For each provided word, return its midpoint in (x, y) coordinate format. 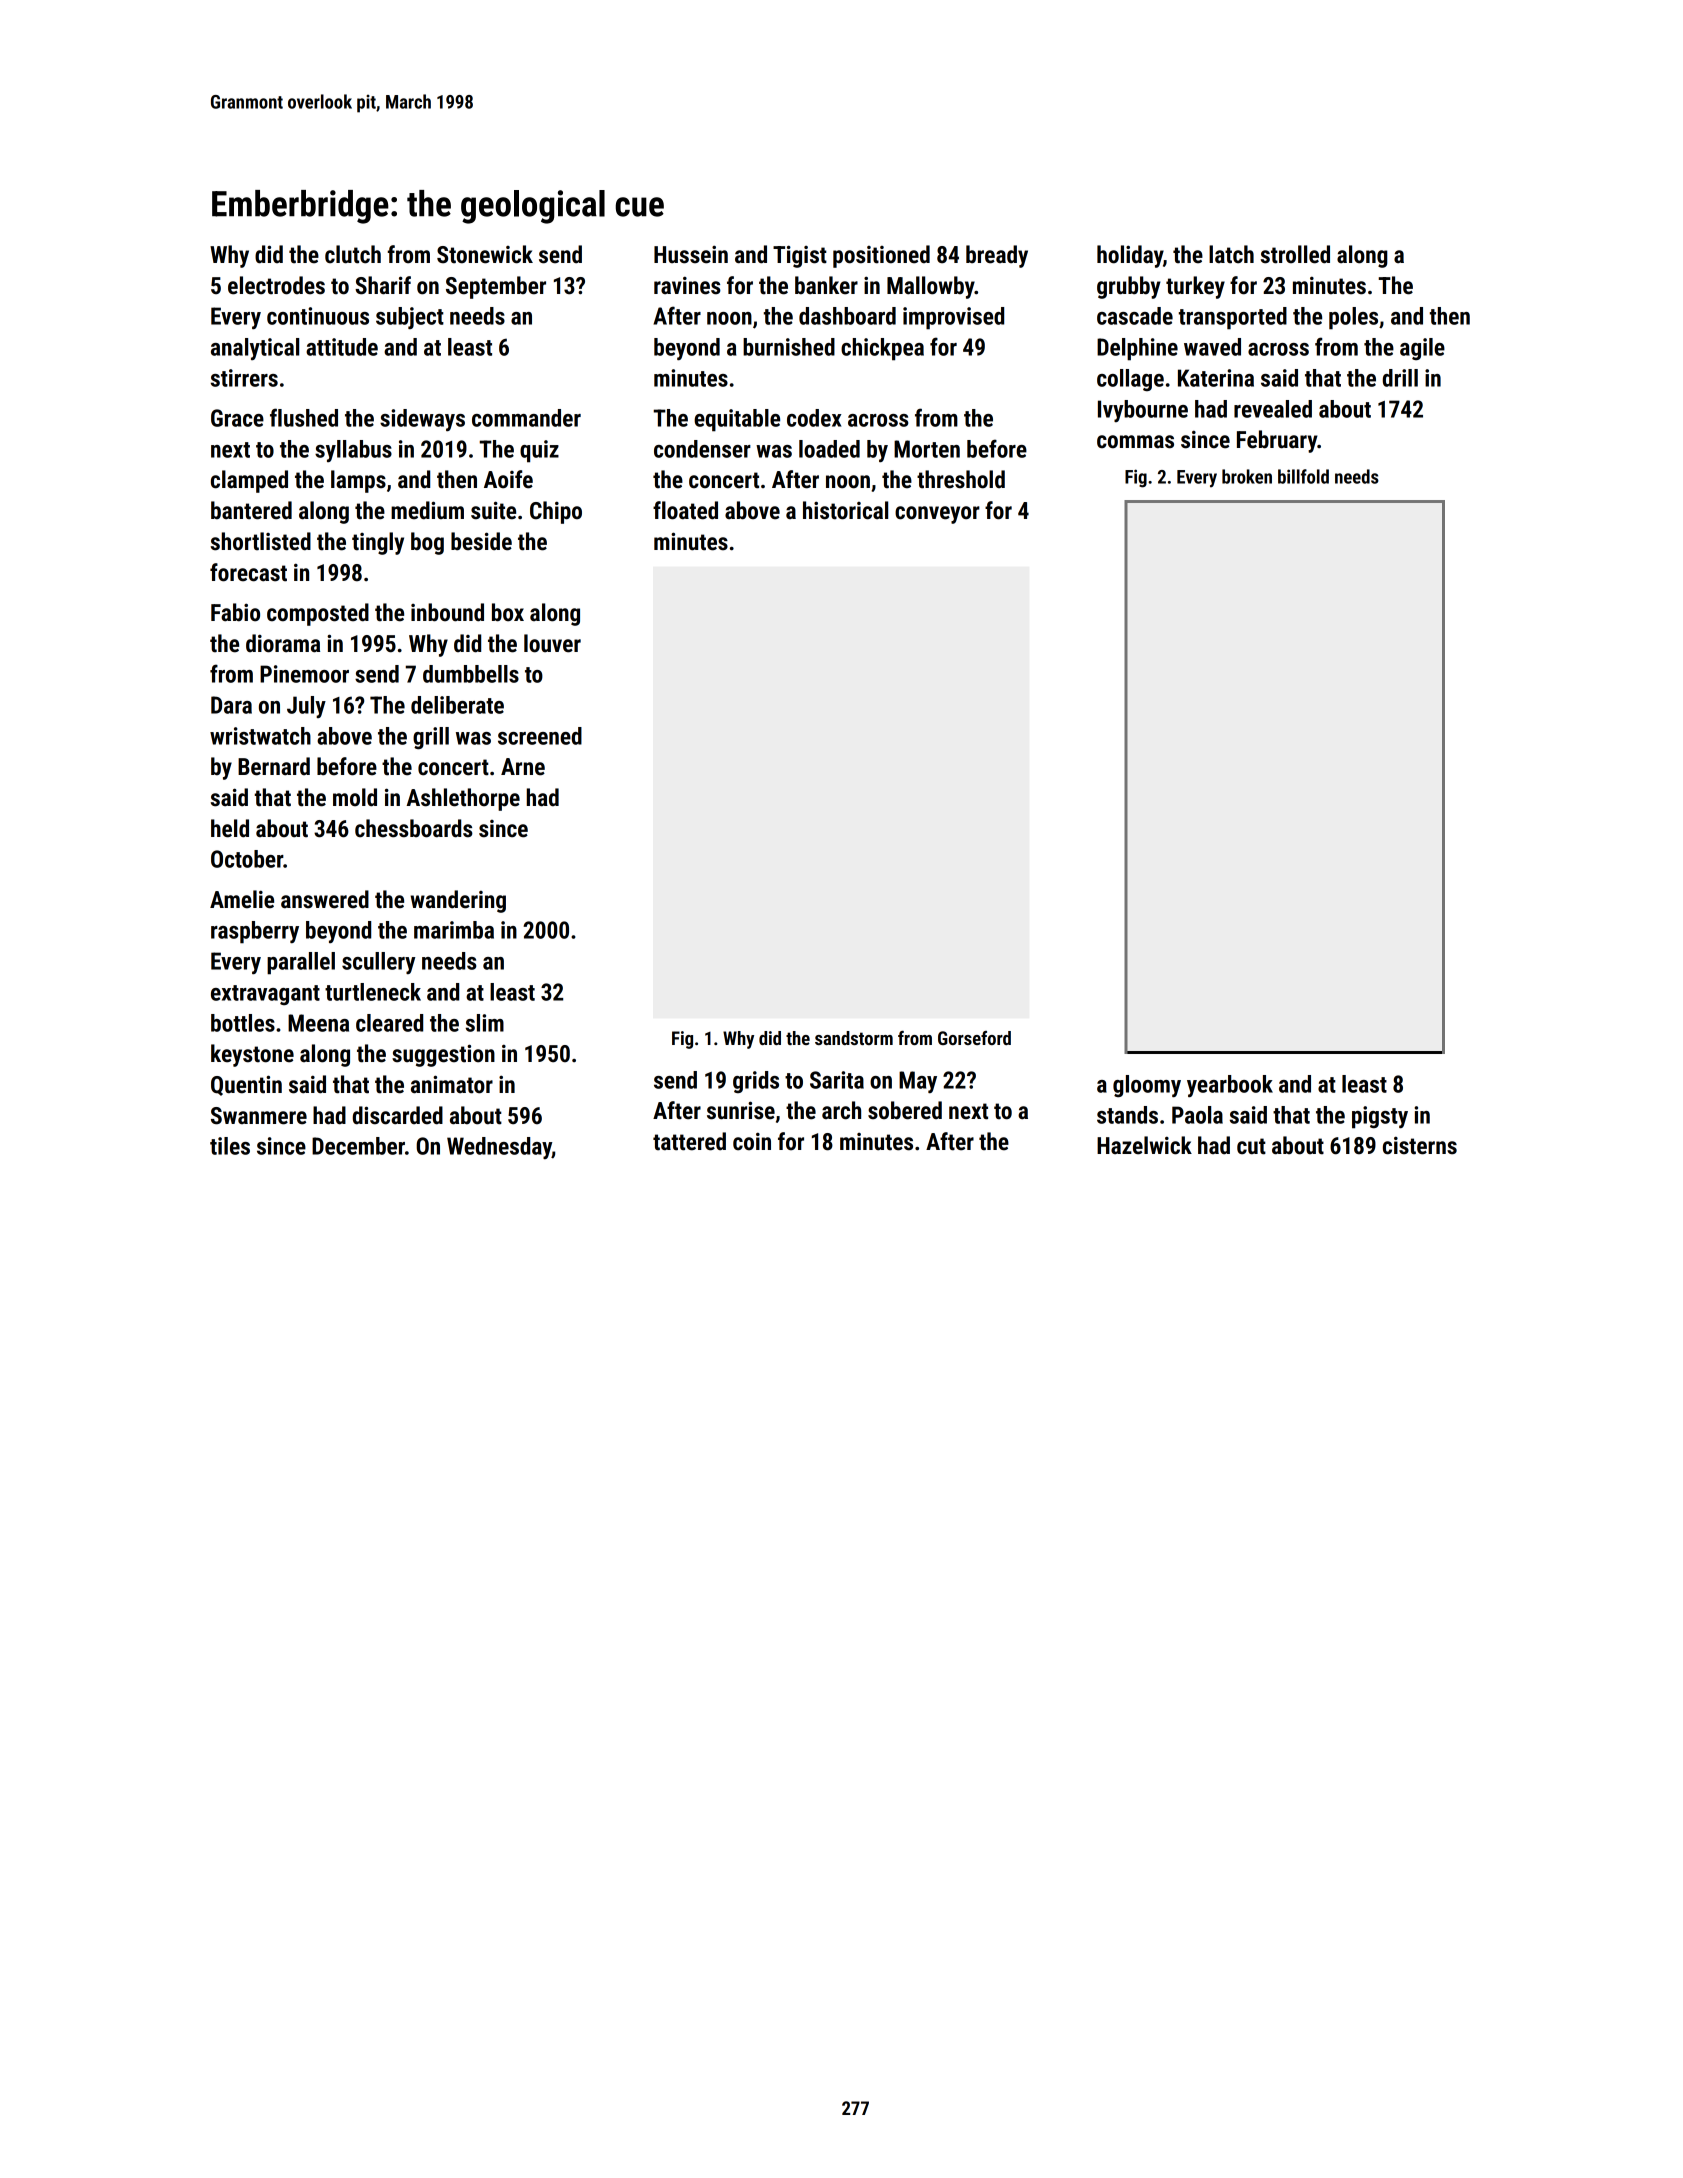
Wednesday (499, 1148)
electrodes (276, 285)
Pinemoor (304, 674)
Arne (523, 767)
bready (997, 256)
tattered (689, 1141)
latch (1231, 254)
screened (540, 736)
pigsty (1380, 1117)
